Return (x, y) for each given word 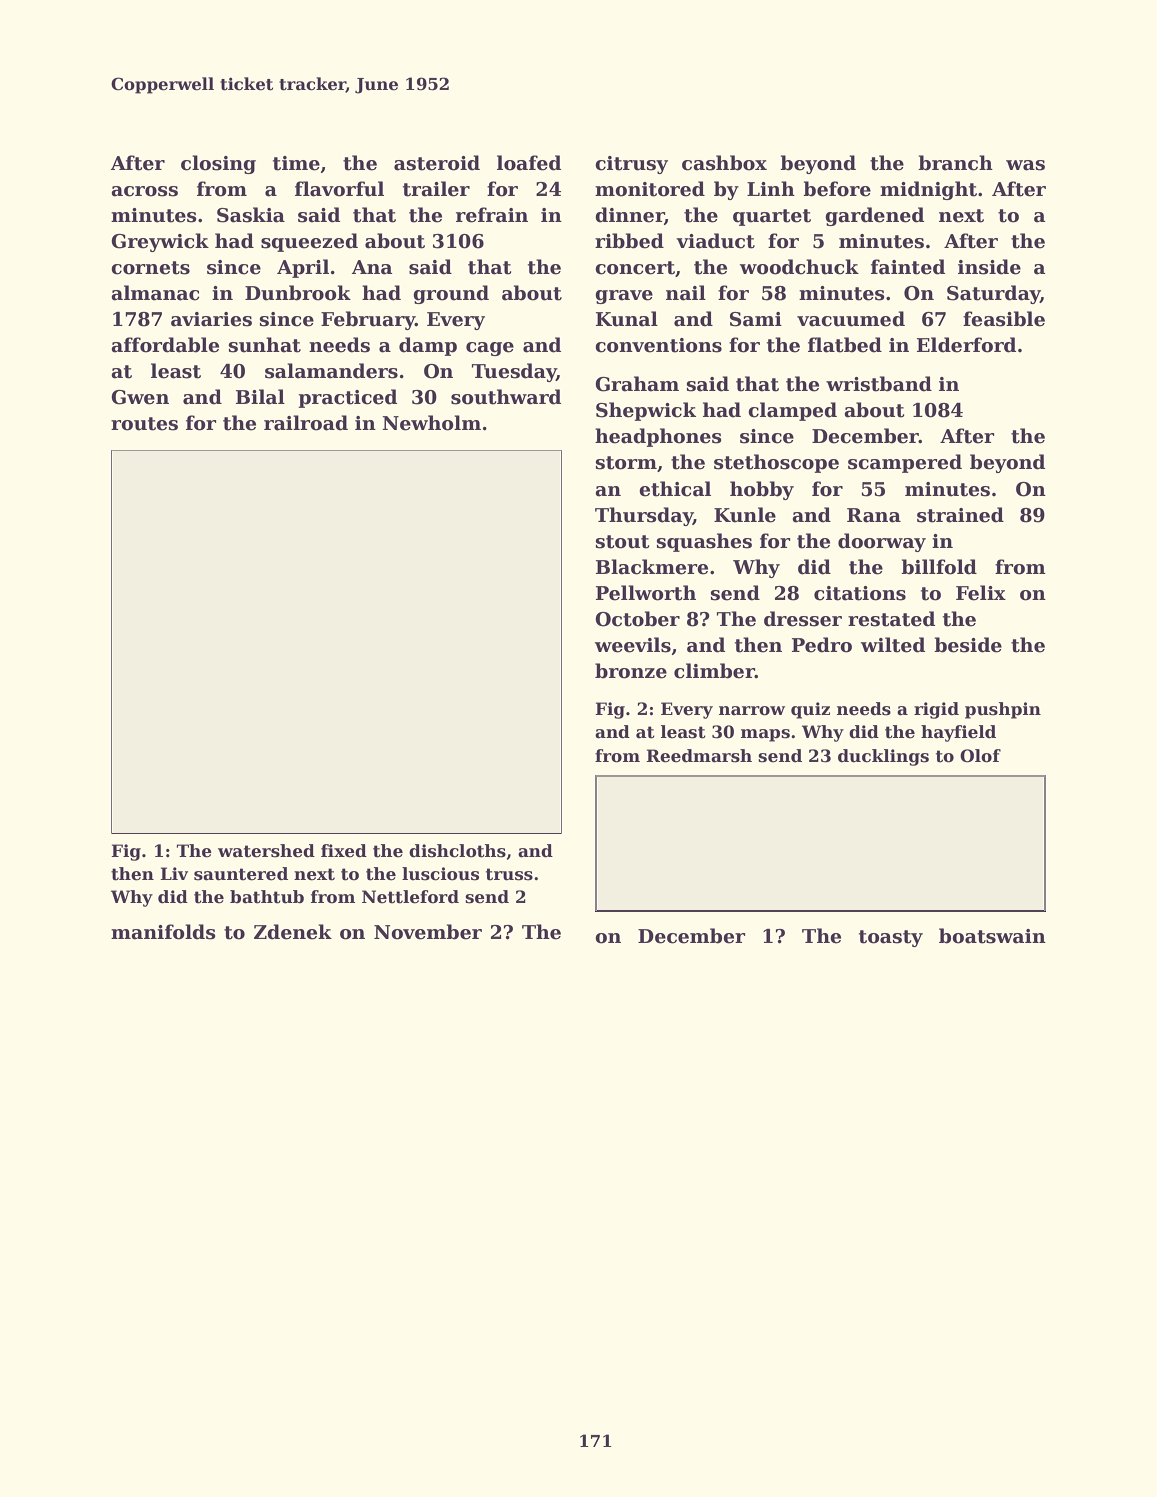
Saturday (993, 294)
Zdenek (293, 932)
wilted (893, 645)
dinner (630, 215)
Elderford (966, 345)
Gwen (140, 397)
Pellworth (646, 593)
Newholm (431, 423)
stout (622, 542)
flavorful (339, 189)
